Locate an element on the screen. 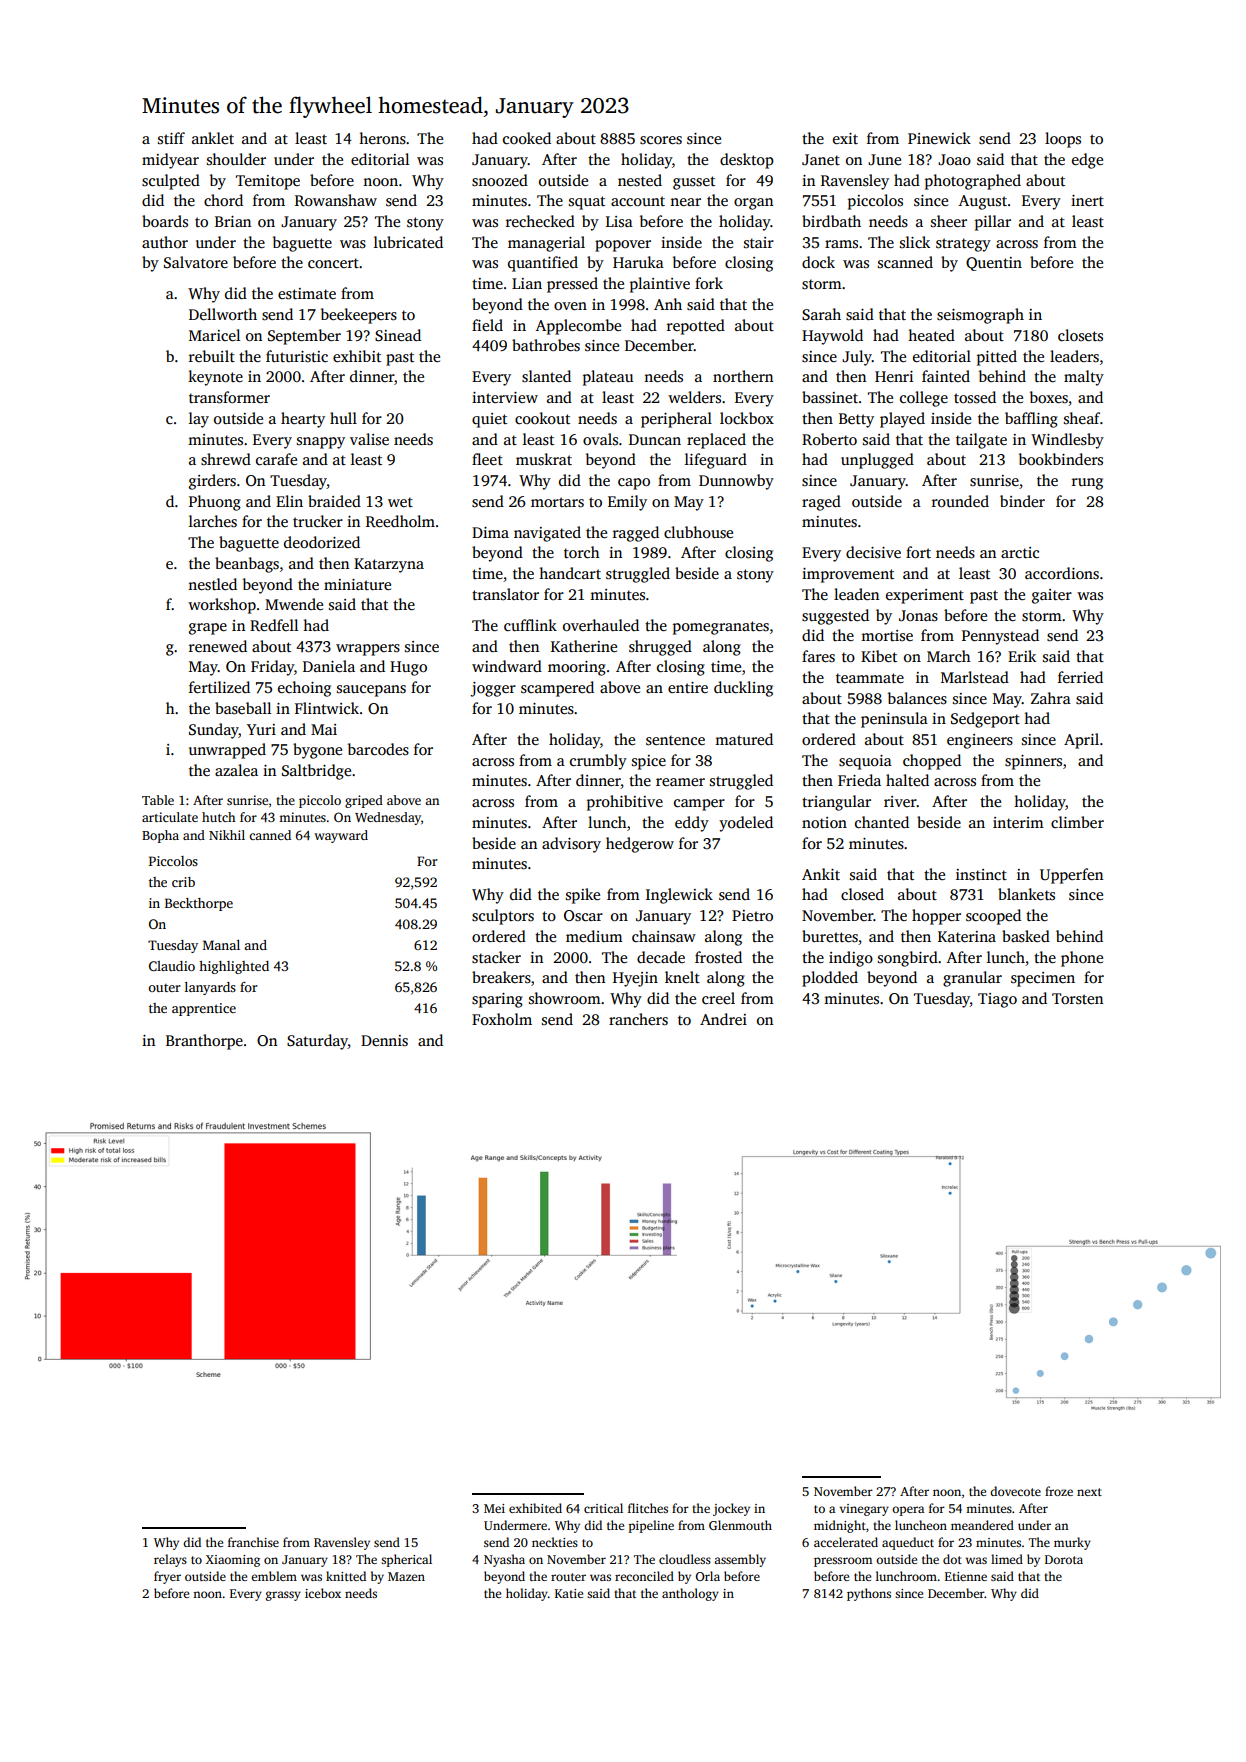 The width and height of the screenshot is (1246, 1762). knitted is located at coordinates (346, 1576).
